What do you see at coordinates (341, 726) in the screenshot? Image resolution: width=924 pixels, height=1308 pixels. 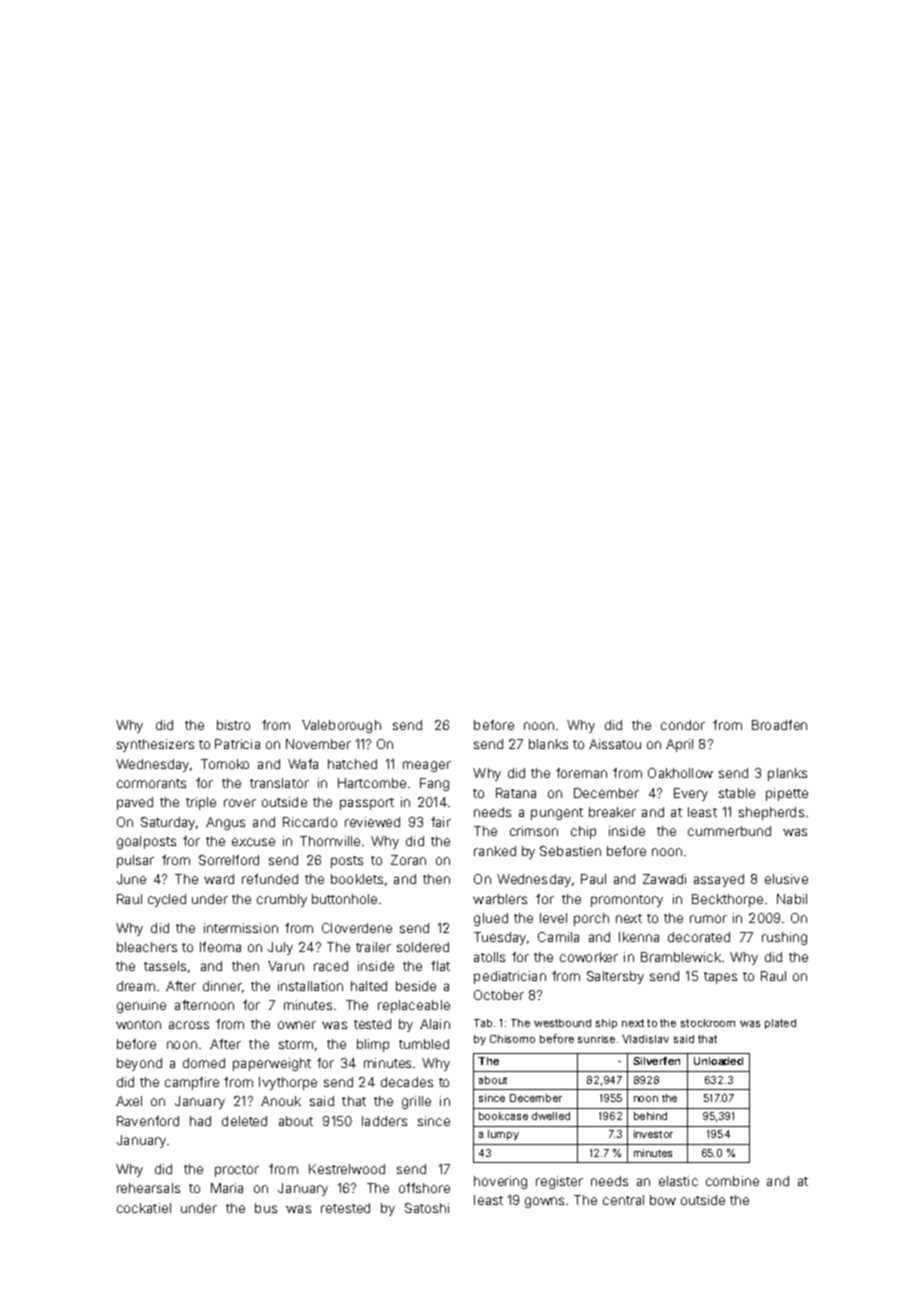 I see `Valeborough` at bounding box center [341, 726].
